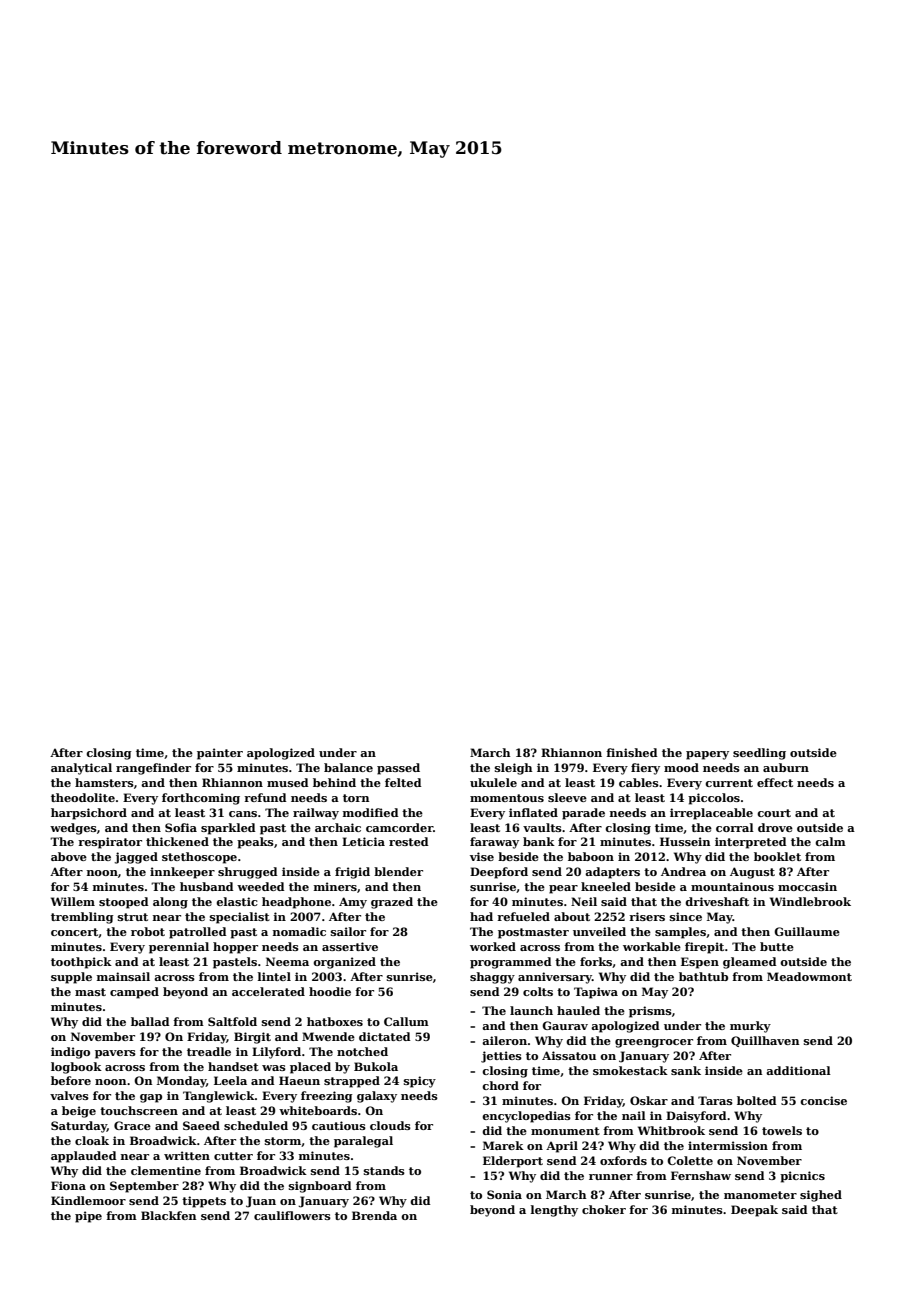 The height and width of the screenshot is (1316, 908). I want to click on seedling, so click(759, 754).
